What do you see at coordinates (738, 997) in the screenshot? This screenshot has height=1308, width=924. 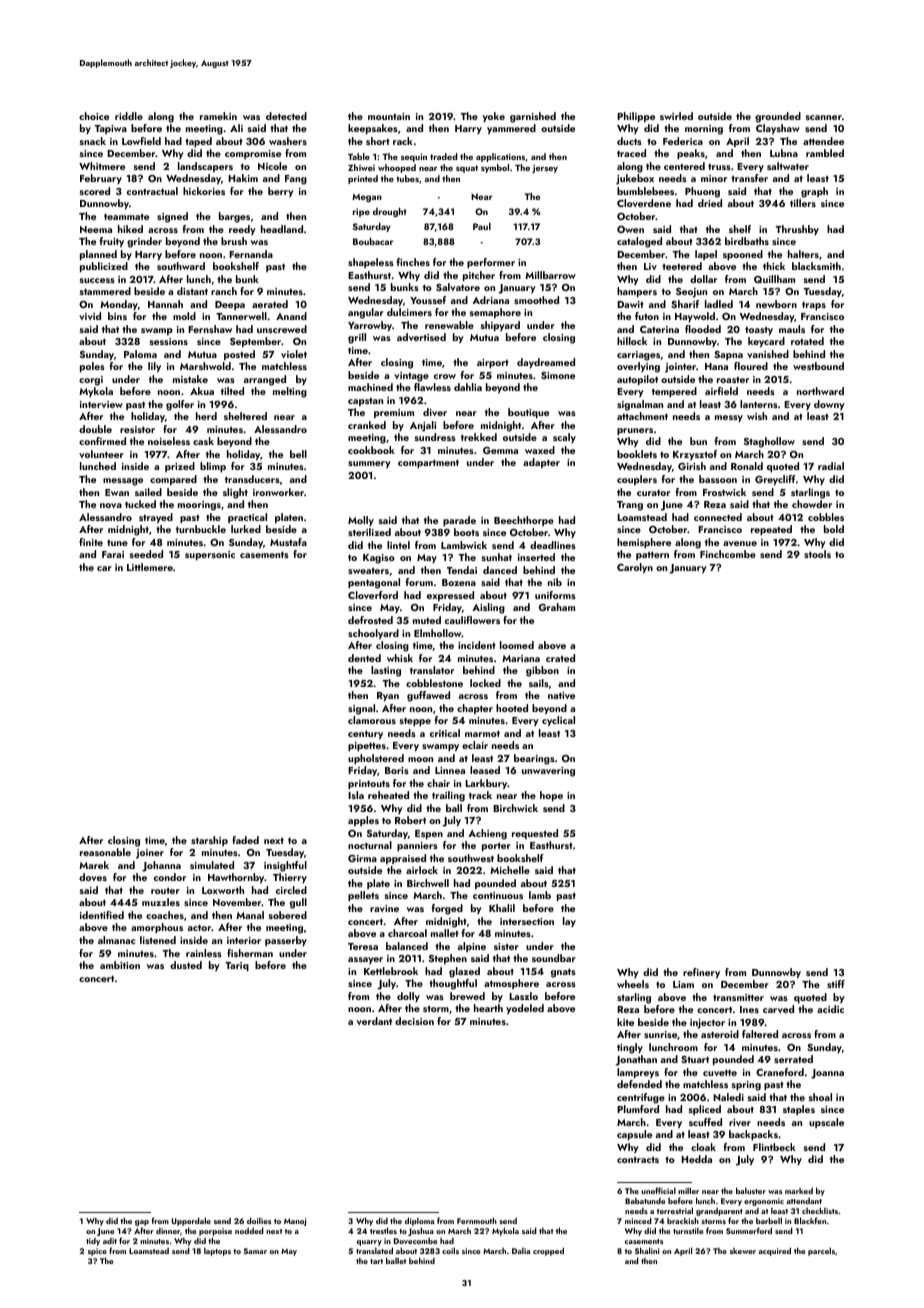 I see `transmitter` at bounding box center [738, 997].
